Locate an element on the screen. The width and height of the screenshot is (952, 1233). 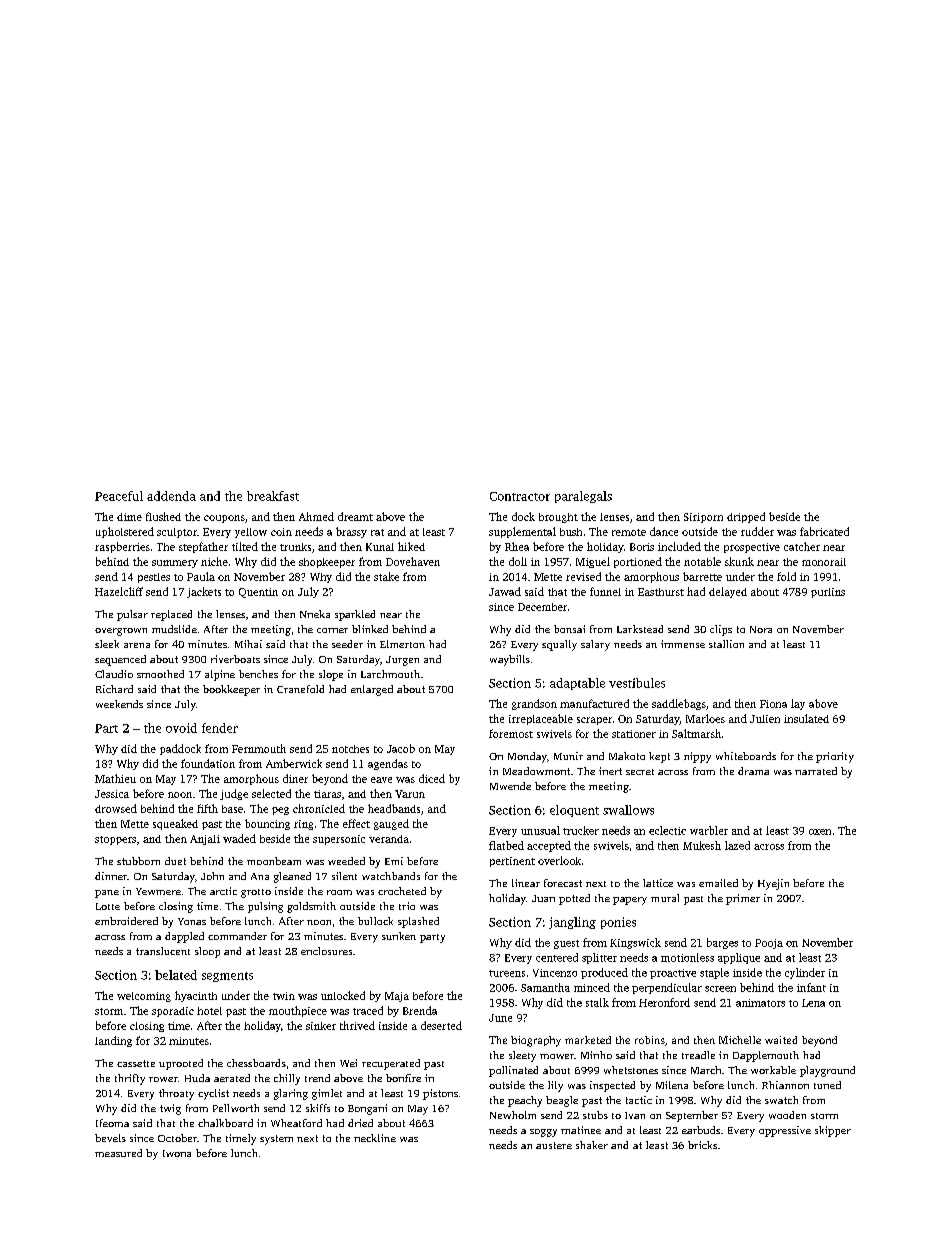
wooden is located at coordinates (787, 1115).
